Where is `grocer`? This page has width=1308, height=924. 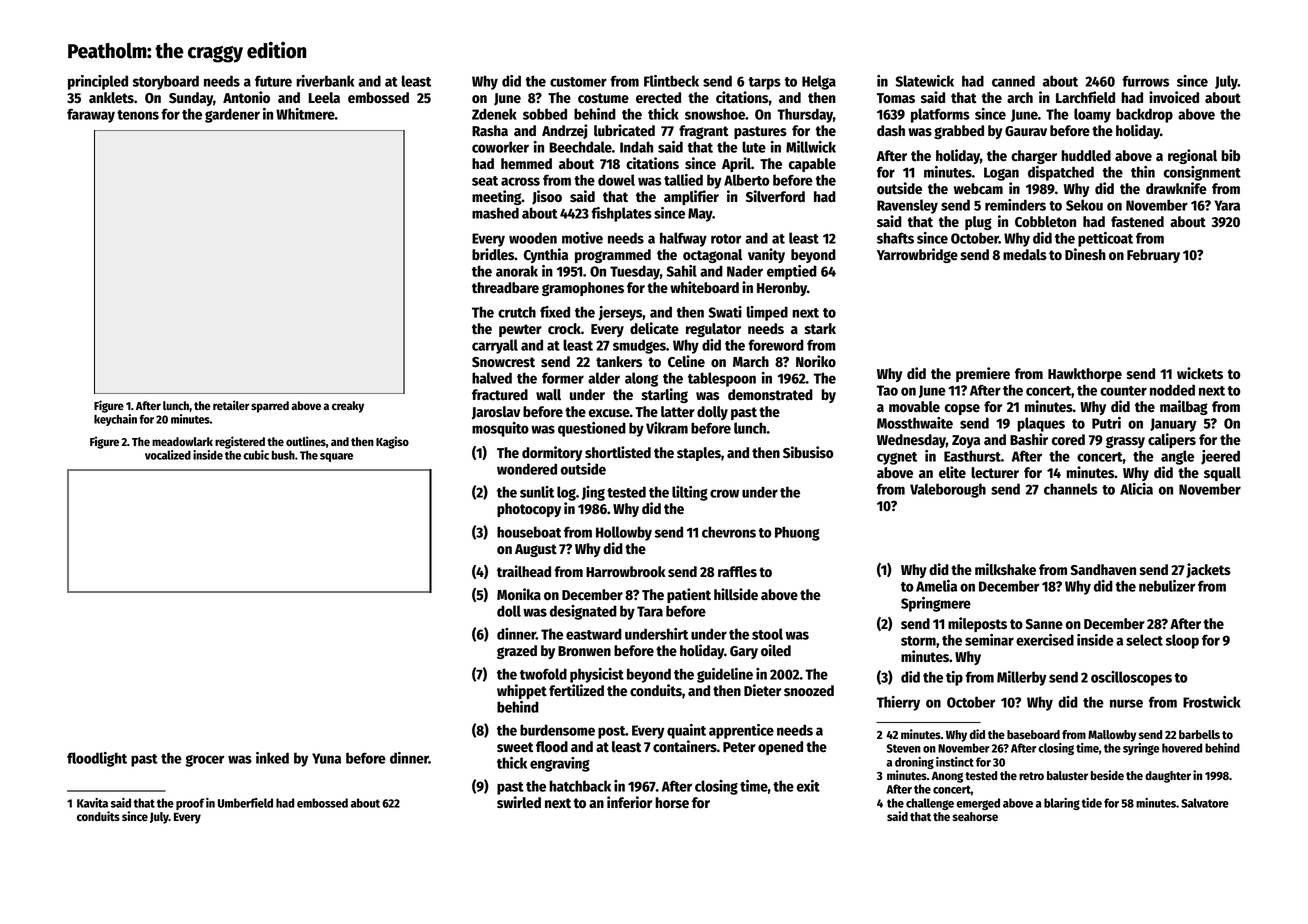
grocer is located at coordinates (204, 761).
